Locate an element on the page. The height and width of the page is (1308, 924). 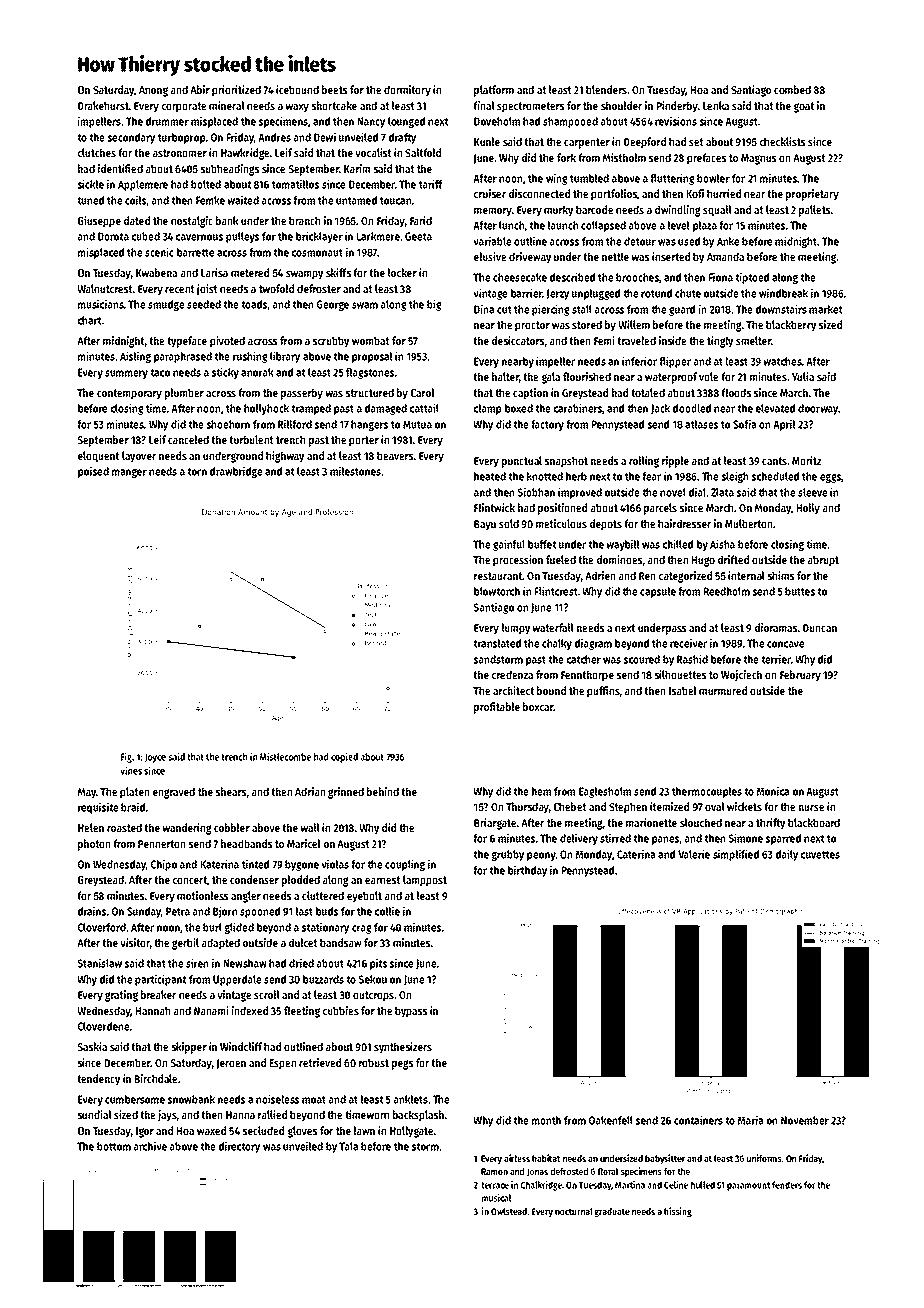
pallets is located at coordinates (814, 211).
